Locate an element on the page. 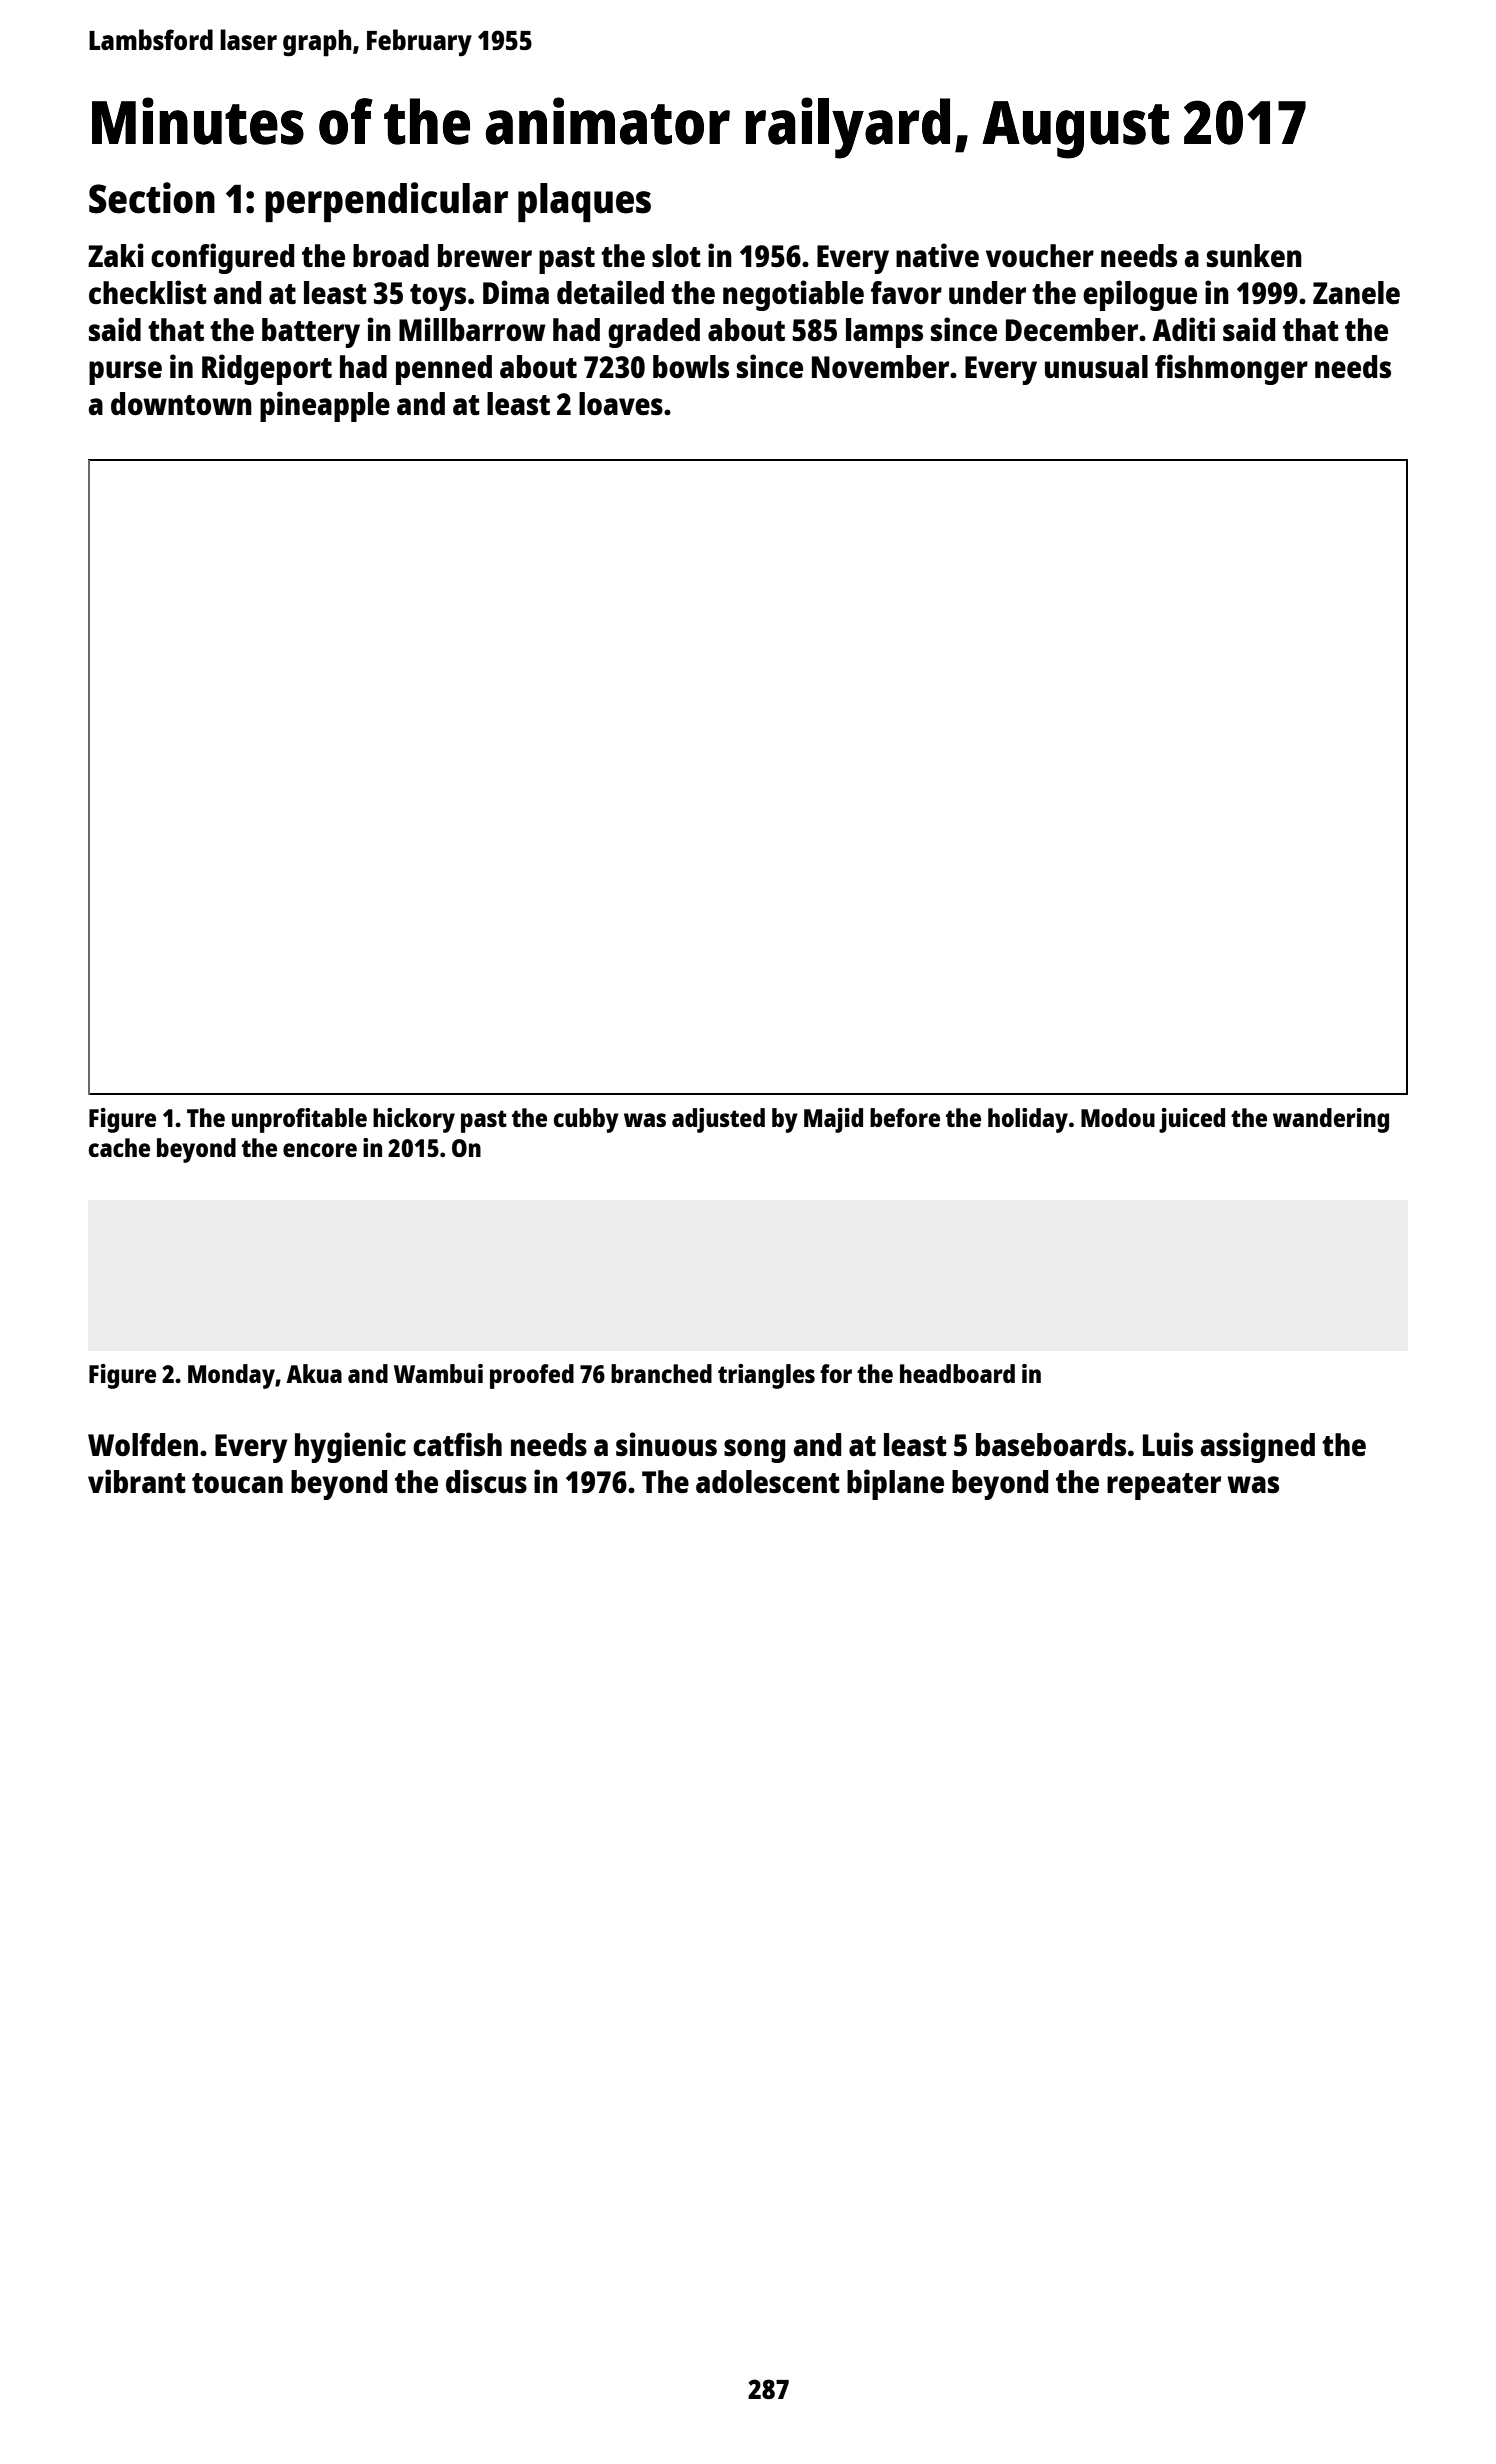 This image has width=1496, height=2464. sunken is located at coordinates (1254, 256).
